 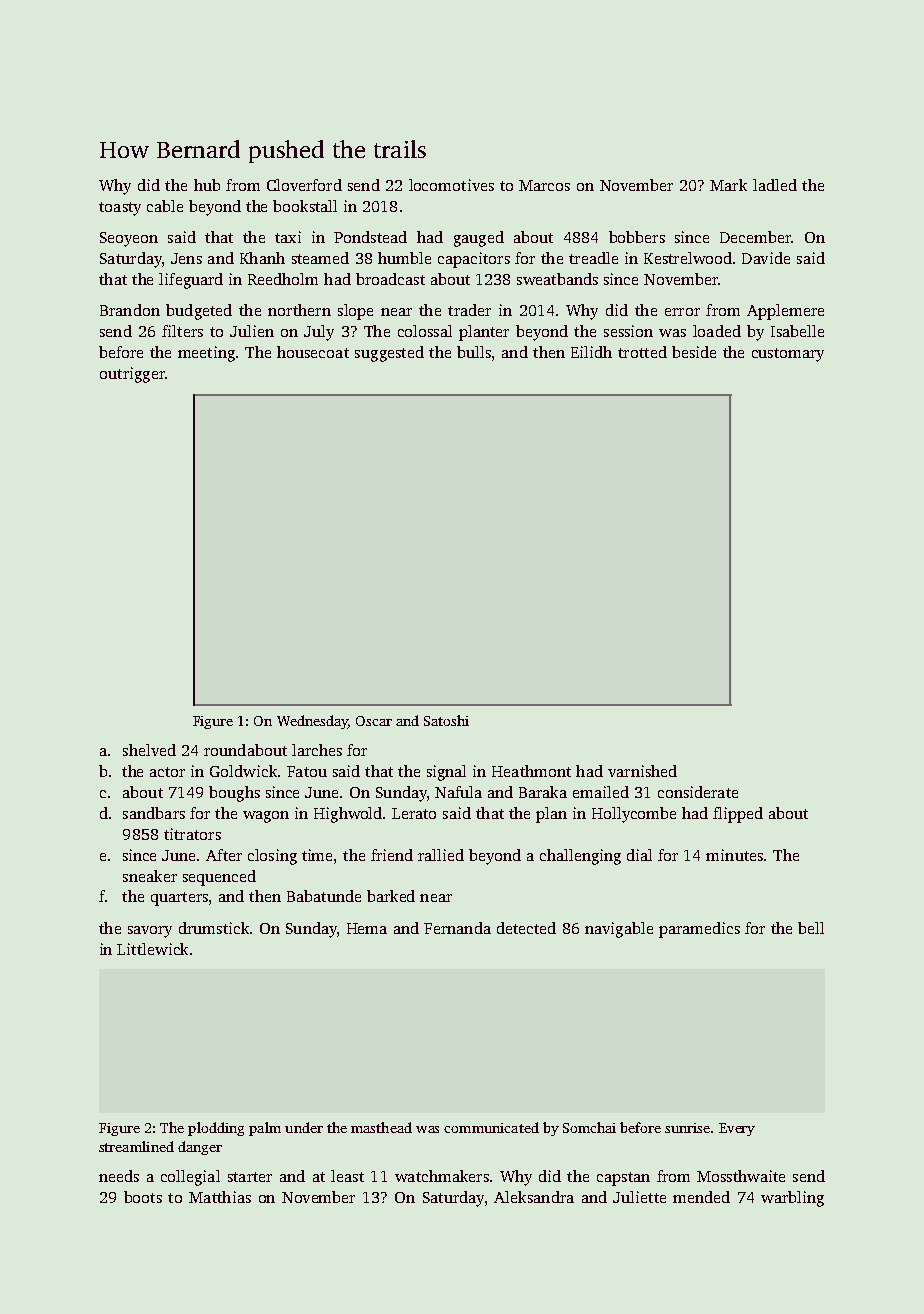 What do you see at coordinates (728, 185) in the page?
I see `Mark` at bounding box center [728, 185].
